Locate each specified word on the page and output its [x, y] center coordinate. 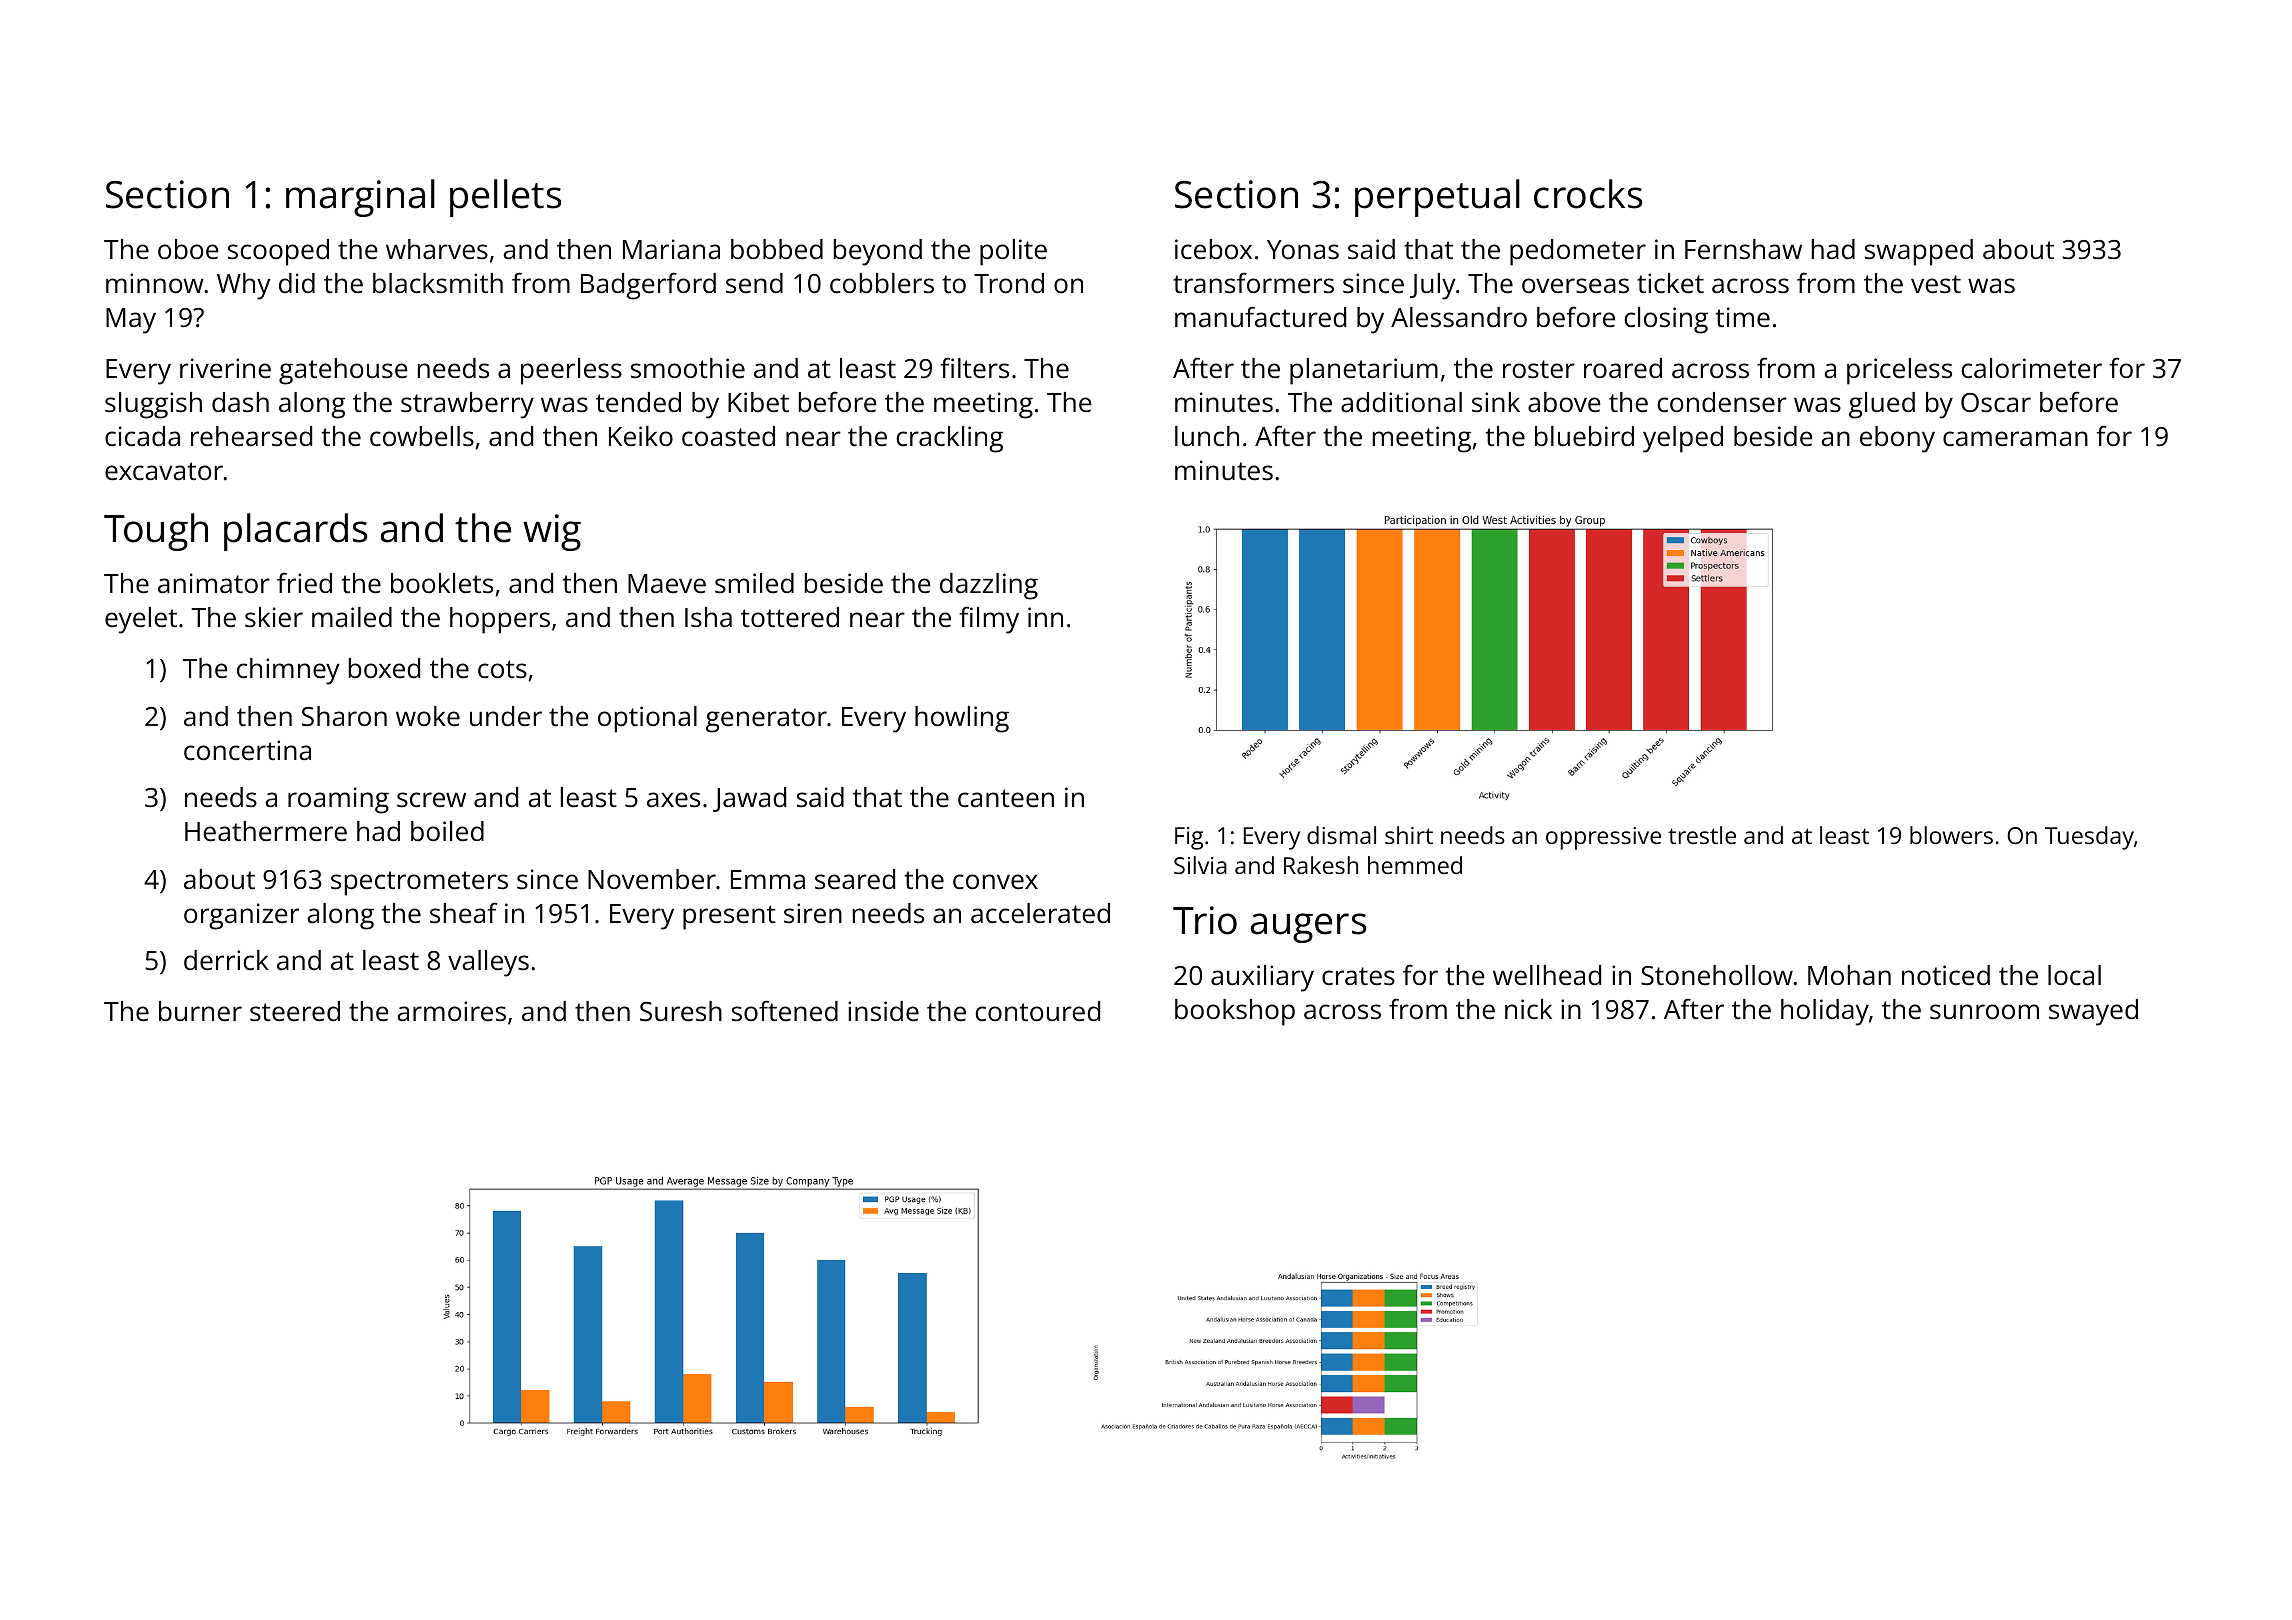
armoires [452, 1011]
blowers [1951, 835]
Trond [1009, 283]
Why [244, 286]
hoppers [500, 620]
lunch [1207, 436]
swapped [1919, 252]
